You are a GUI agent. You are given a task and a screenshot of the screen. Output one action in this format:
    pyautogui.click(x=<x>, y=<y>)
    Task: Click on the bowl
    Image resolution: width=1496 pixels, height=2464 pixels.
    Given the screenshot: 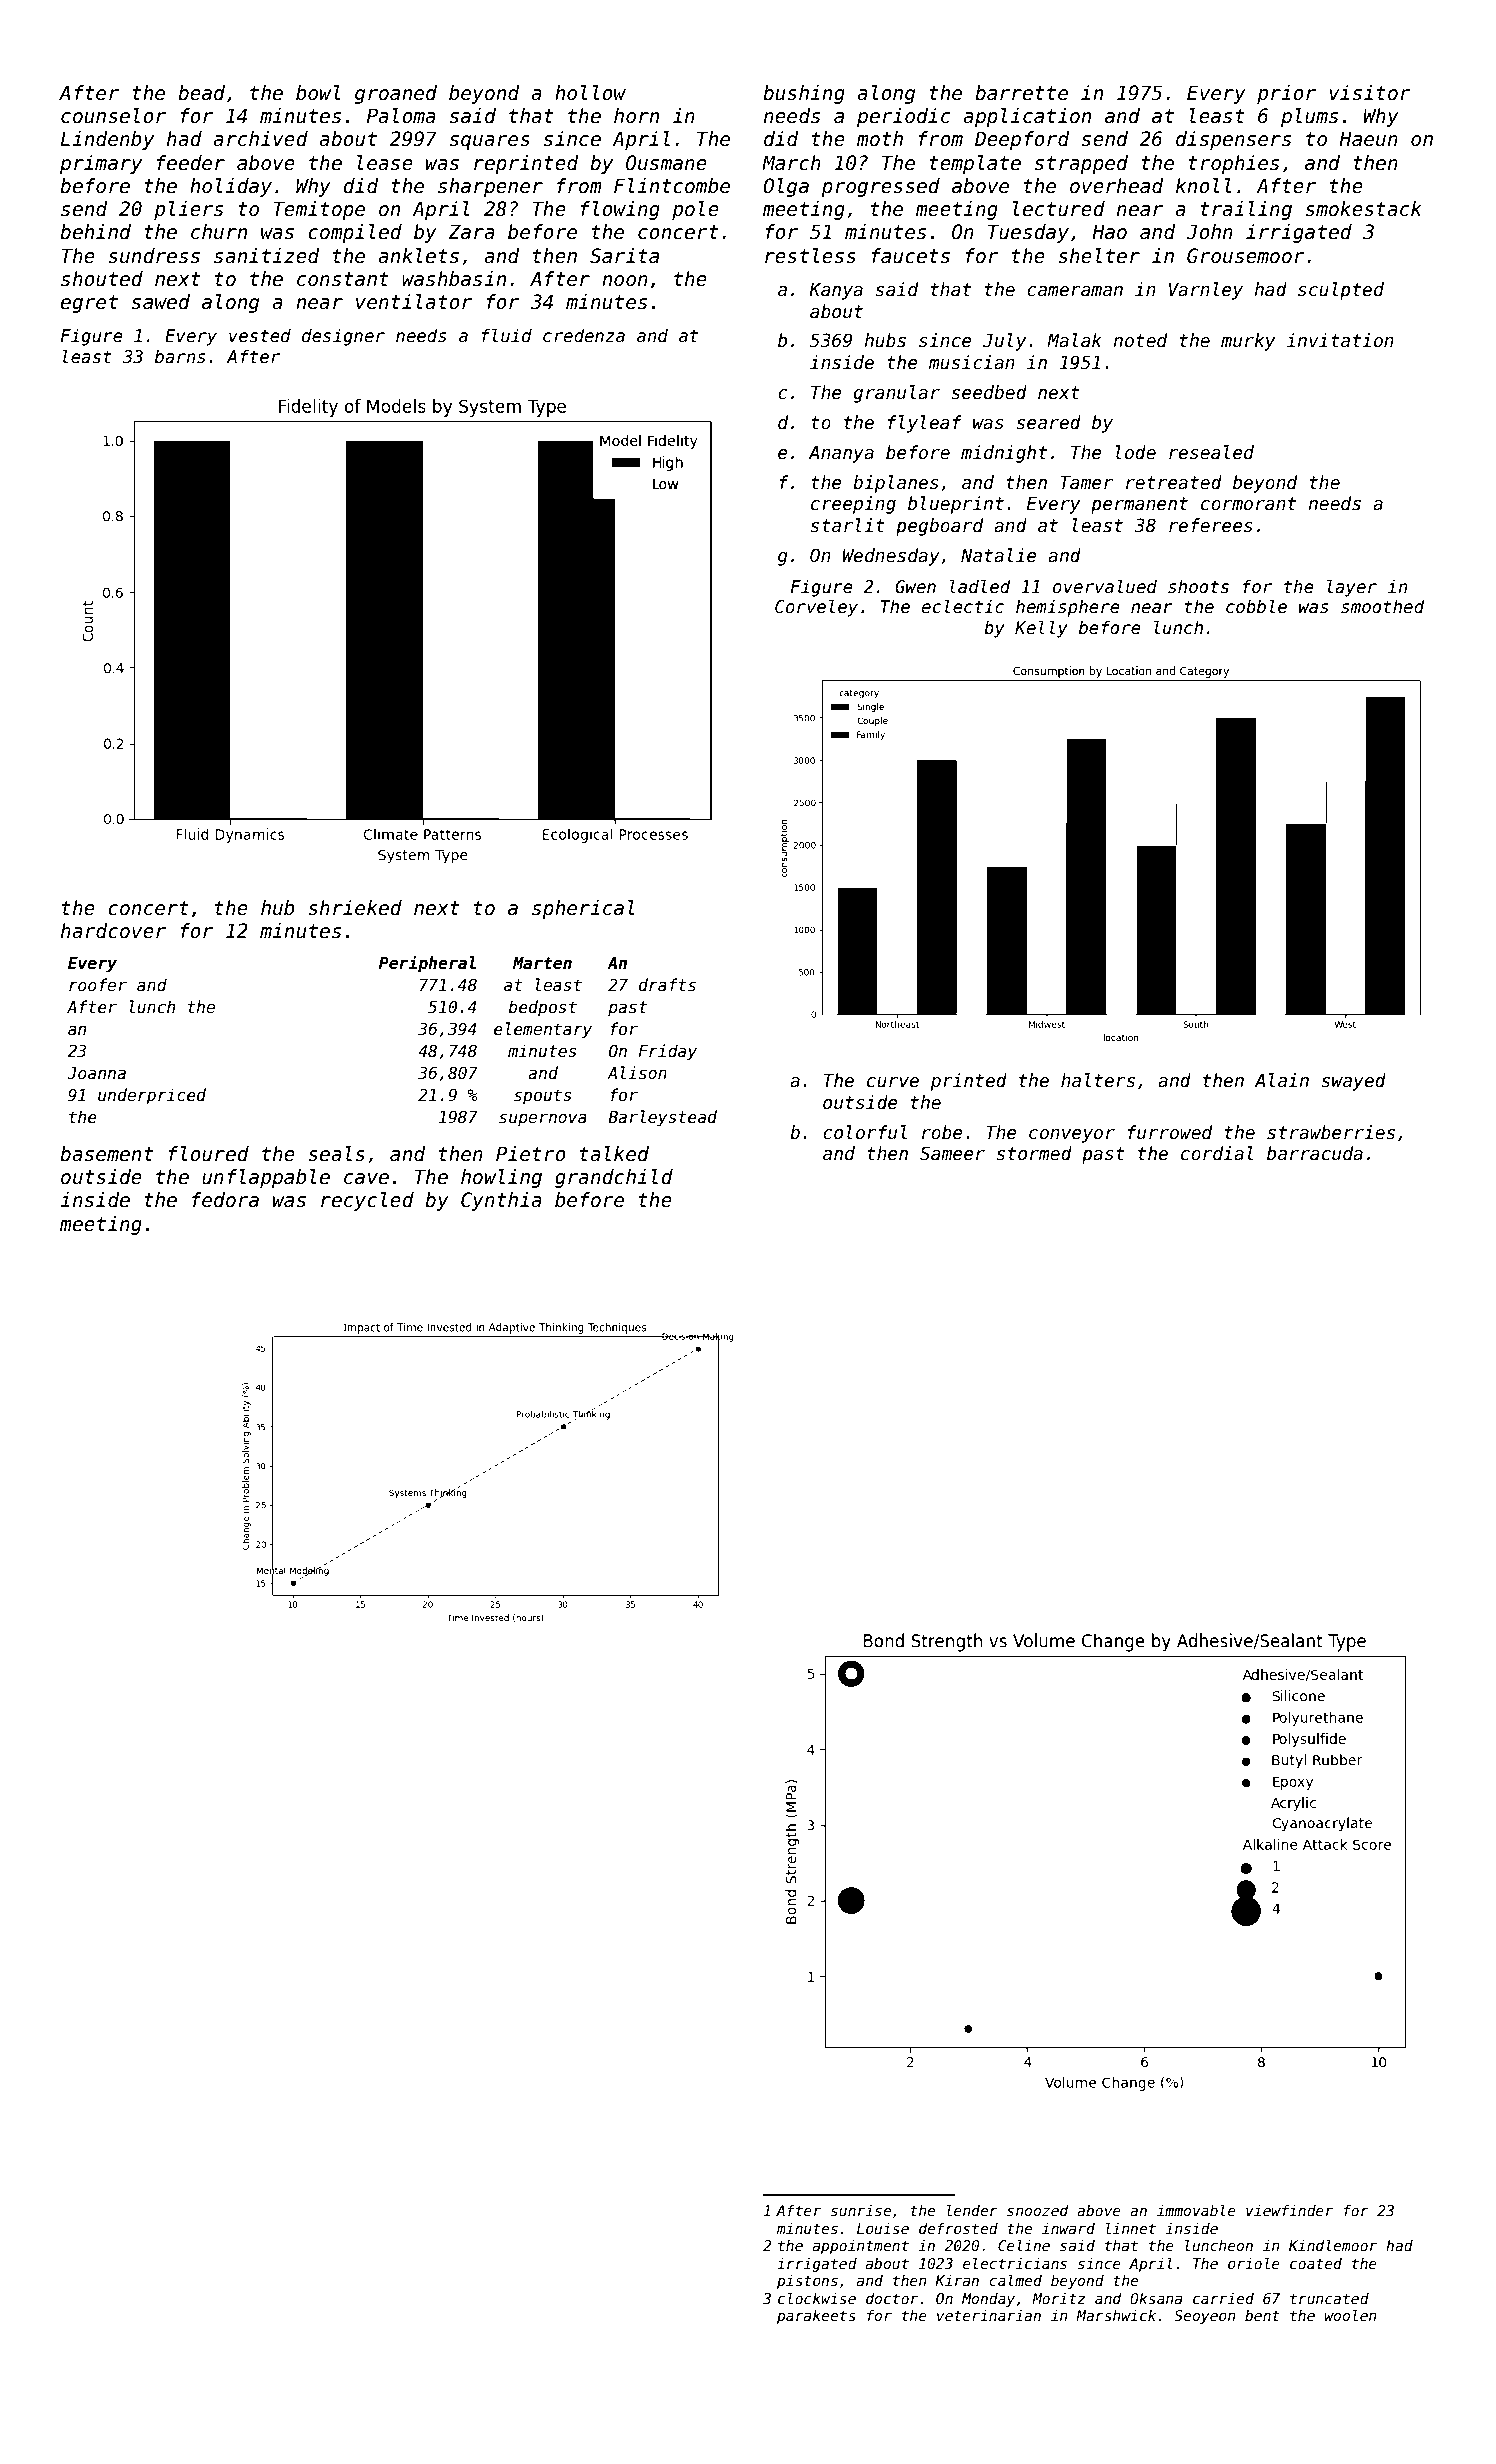 What is the action you would take?
    pyautogui.click(x=318, y=93)
